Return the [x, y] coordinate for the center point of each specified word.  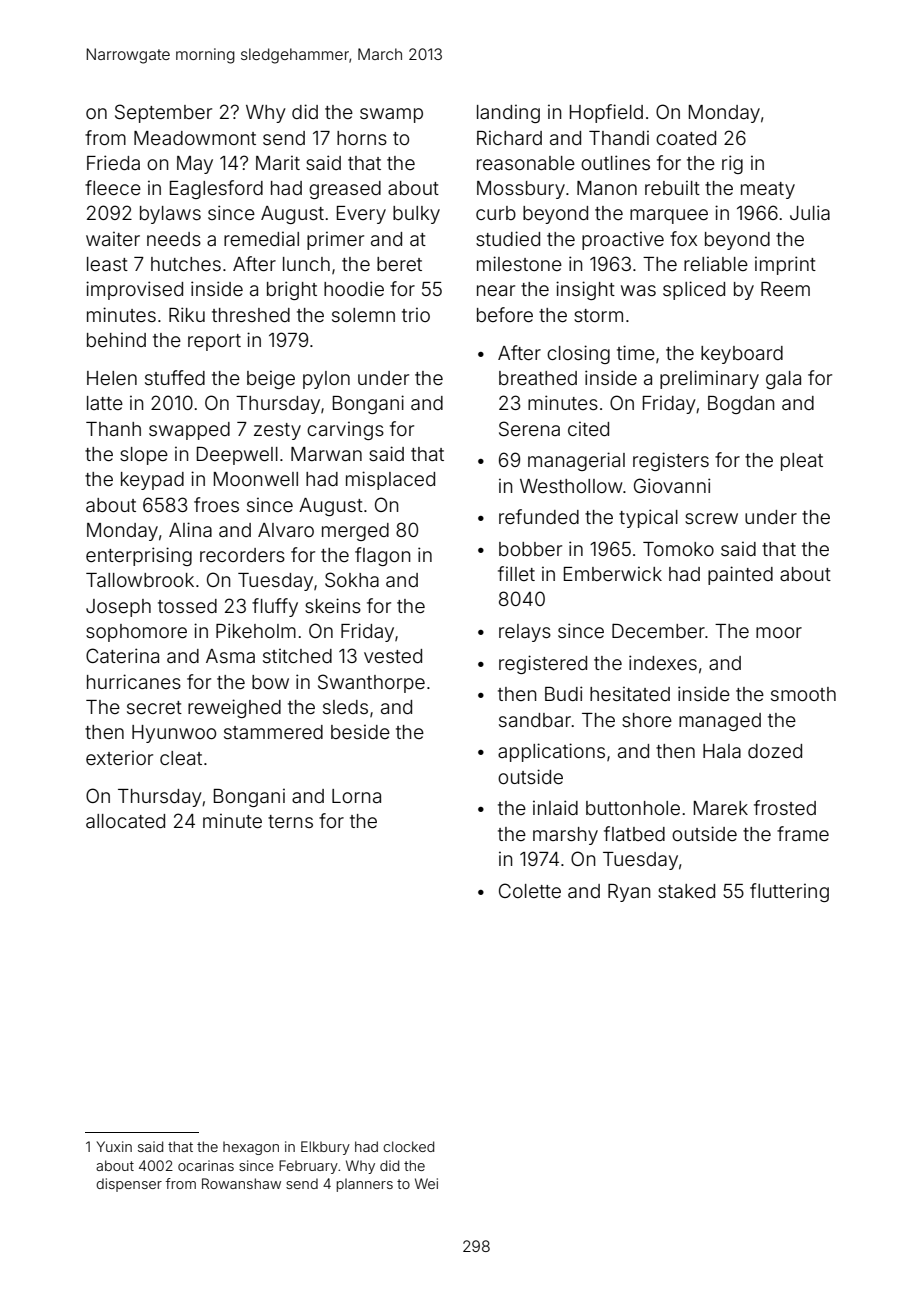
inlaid [555, 807]
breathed [538, 378]
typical [648, 518]
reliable [716, 263]
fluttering [789, 892]
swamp [391, 115]
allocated [125, 821]
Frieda [113, 162]
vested [393, 656]
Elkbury [325, 1148]
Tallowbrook [140, 580]
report [214, 342]
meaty [768, 190]
